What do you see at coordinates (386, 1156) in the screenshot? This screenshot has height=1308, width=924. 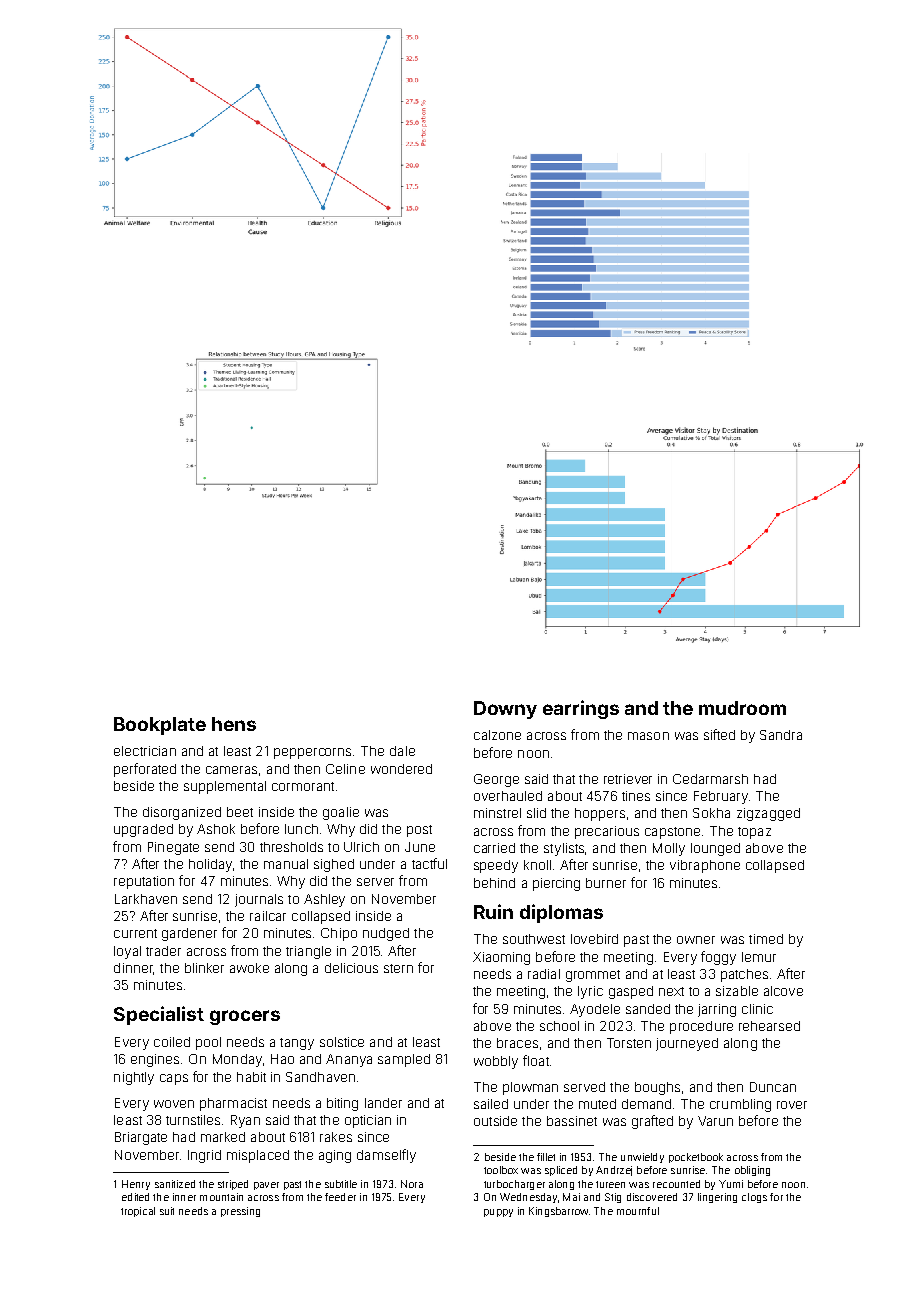 I see `damselfly` at bounding box center [386, 1156].
